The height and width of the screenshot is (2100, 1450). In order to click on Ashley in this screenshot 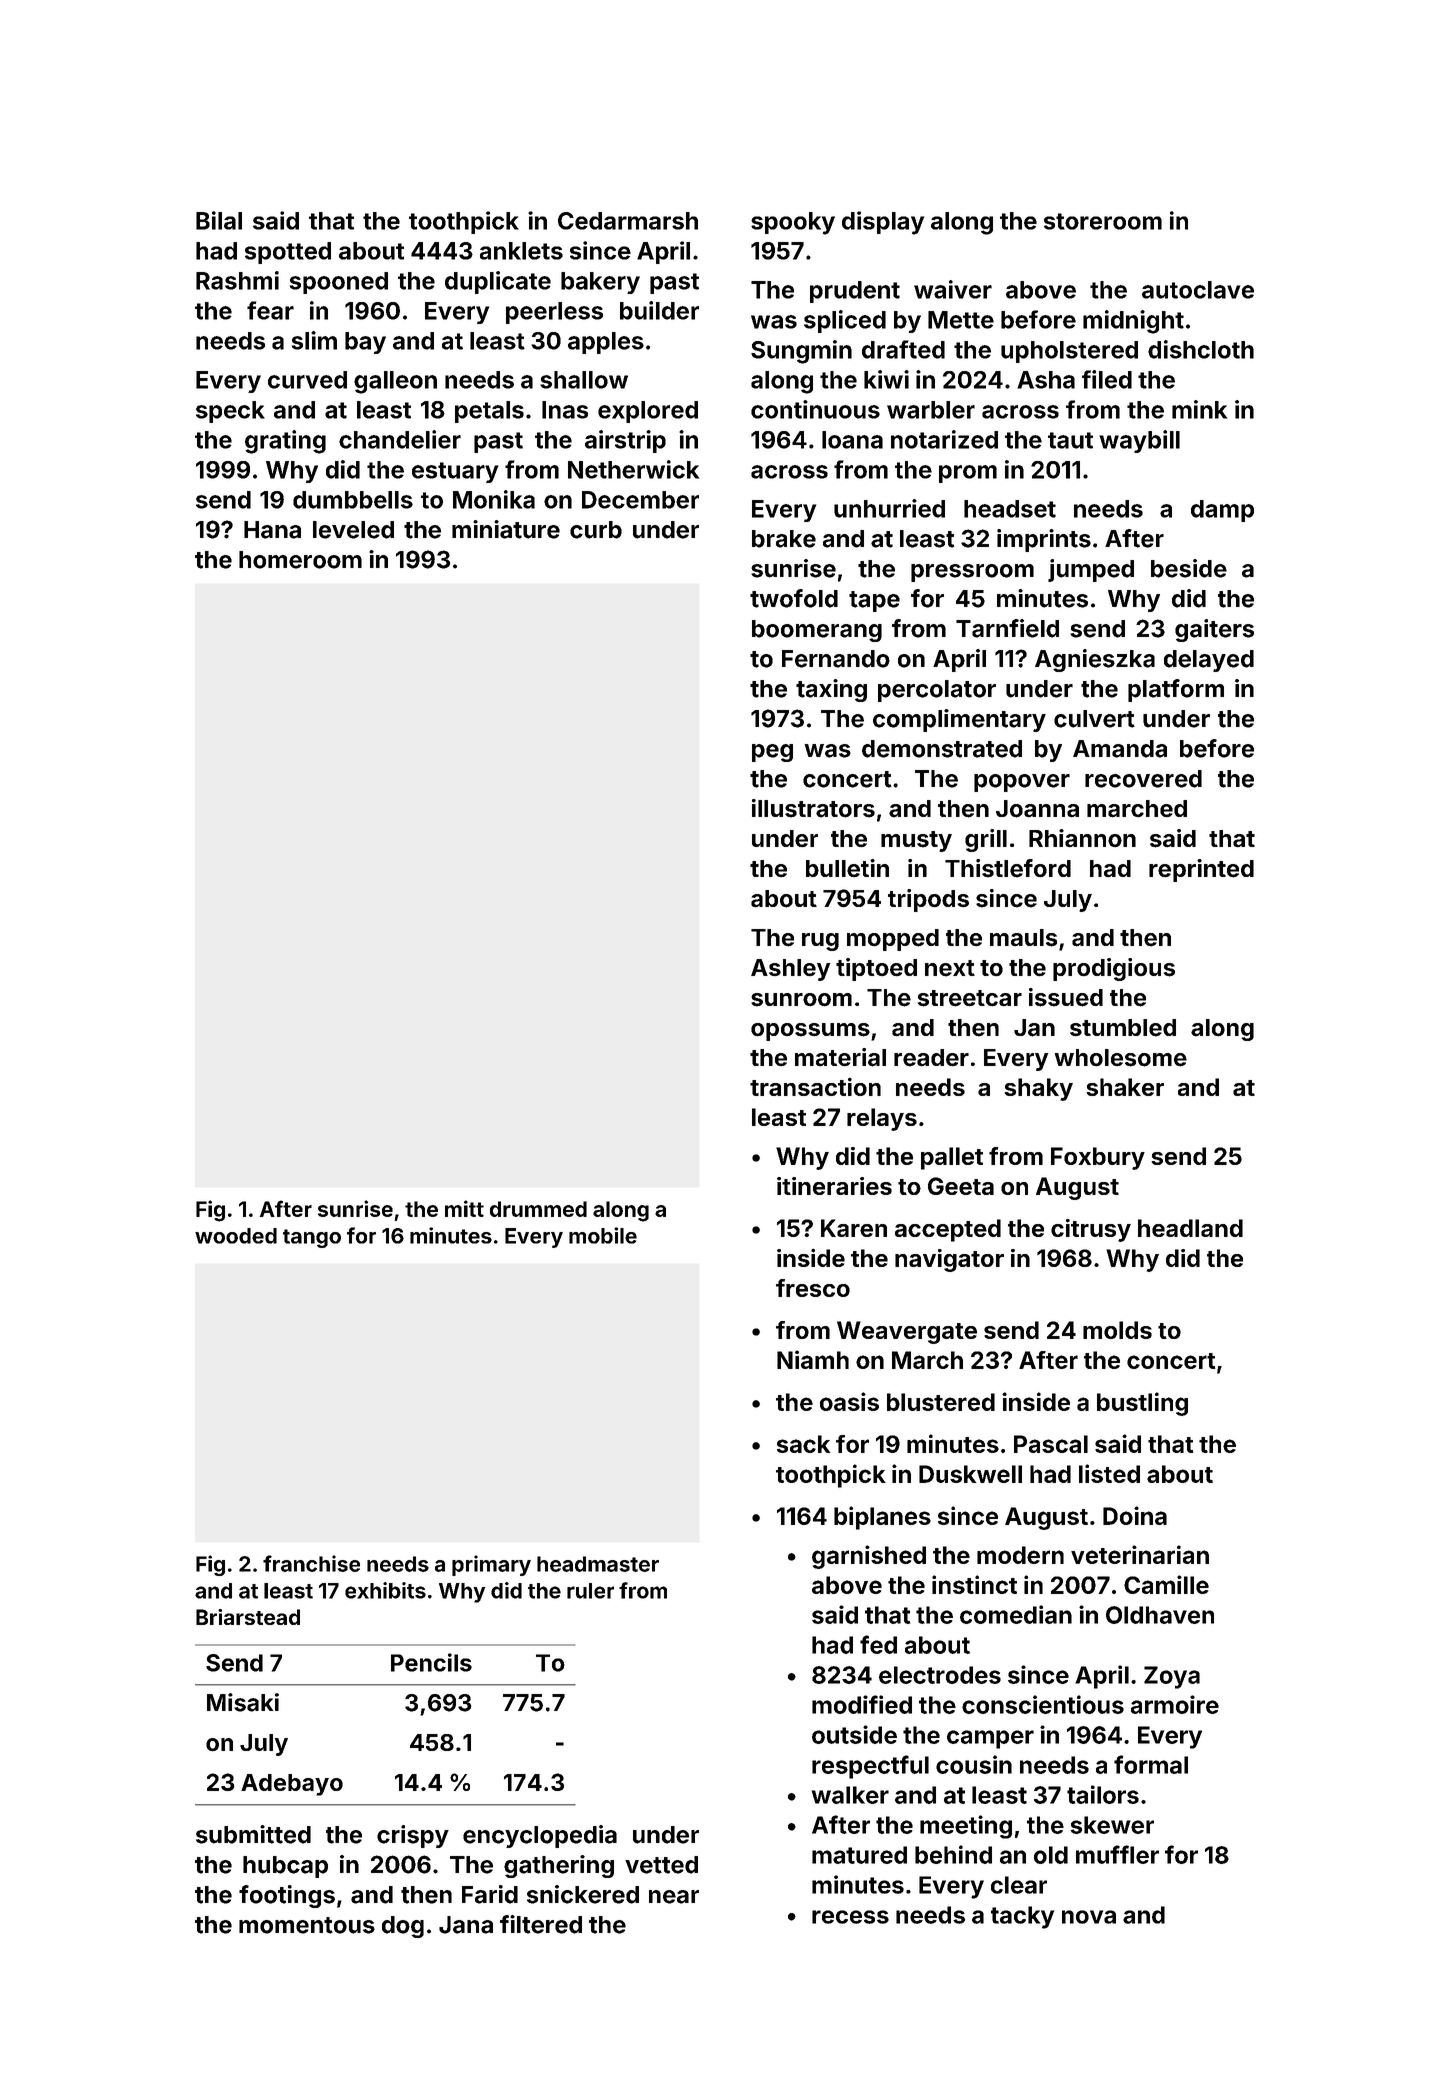, I will do `click(791, 970)`.
